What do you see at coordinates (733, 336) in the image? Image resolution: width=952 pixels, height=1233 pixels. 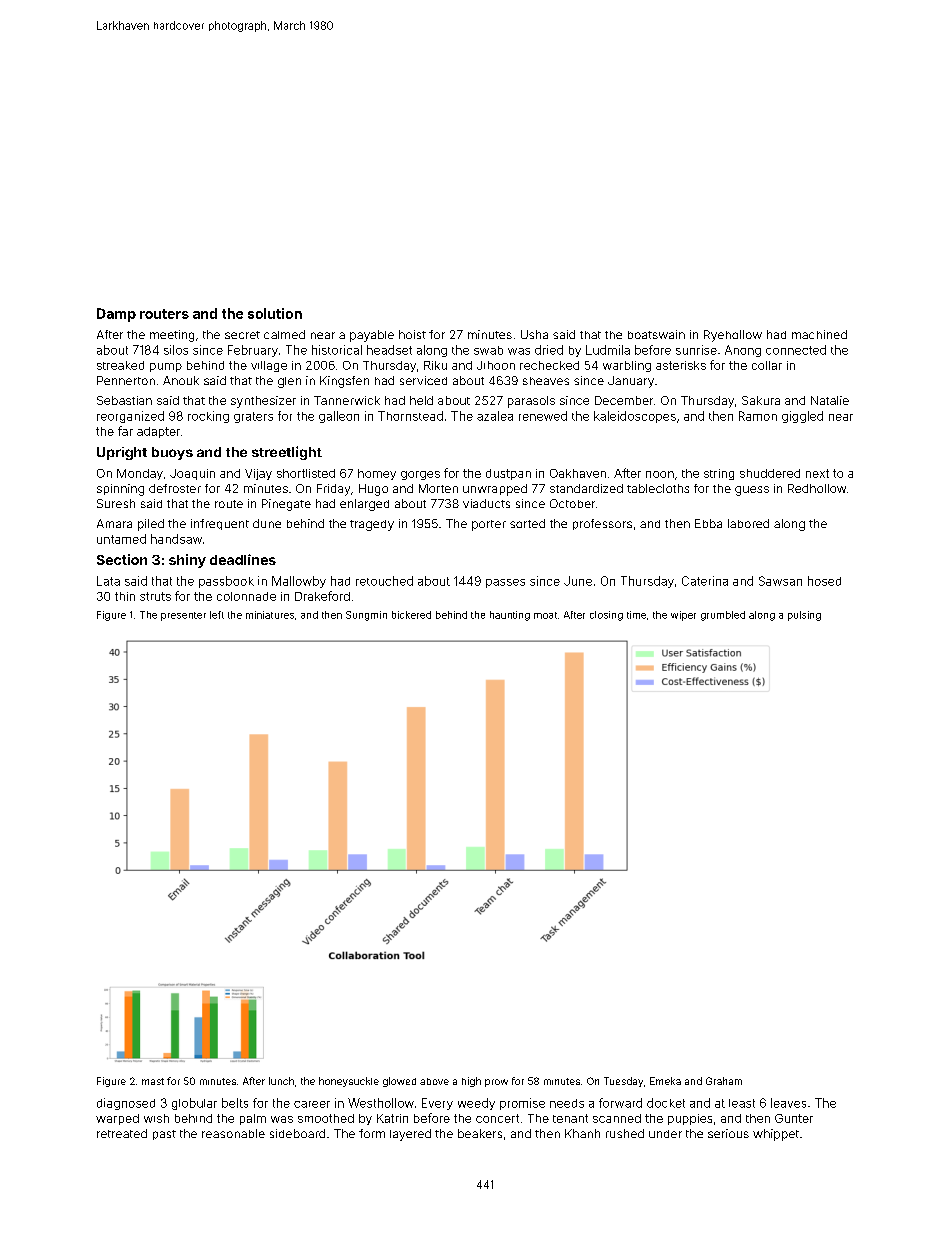 I see `Ryehollow` at bounding box center [733, 336].
